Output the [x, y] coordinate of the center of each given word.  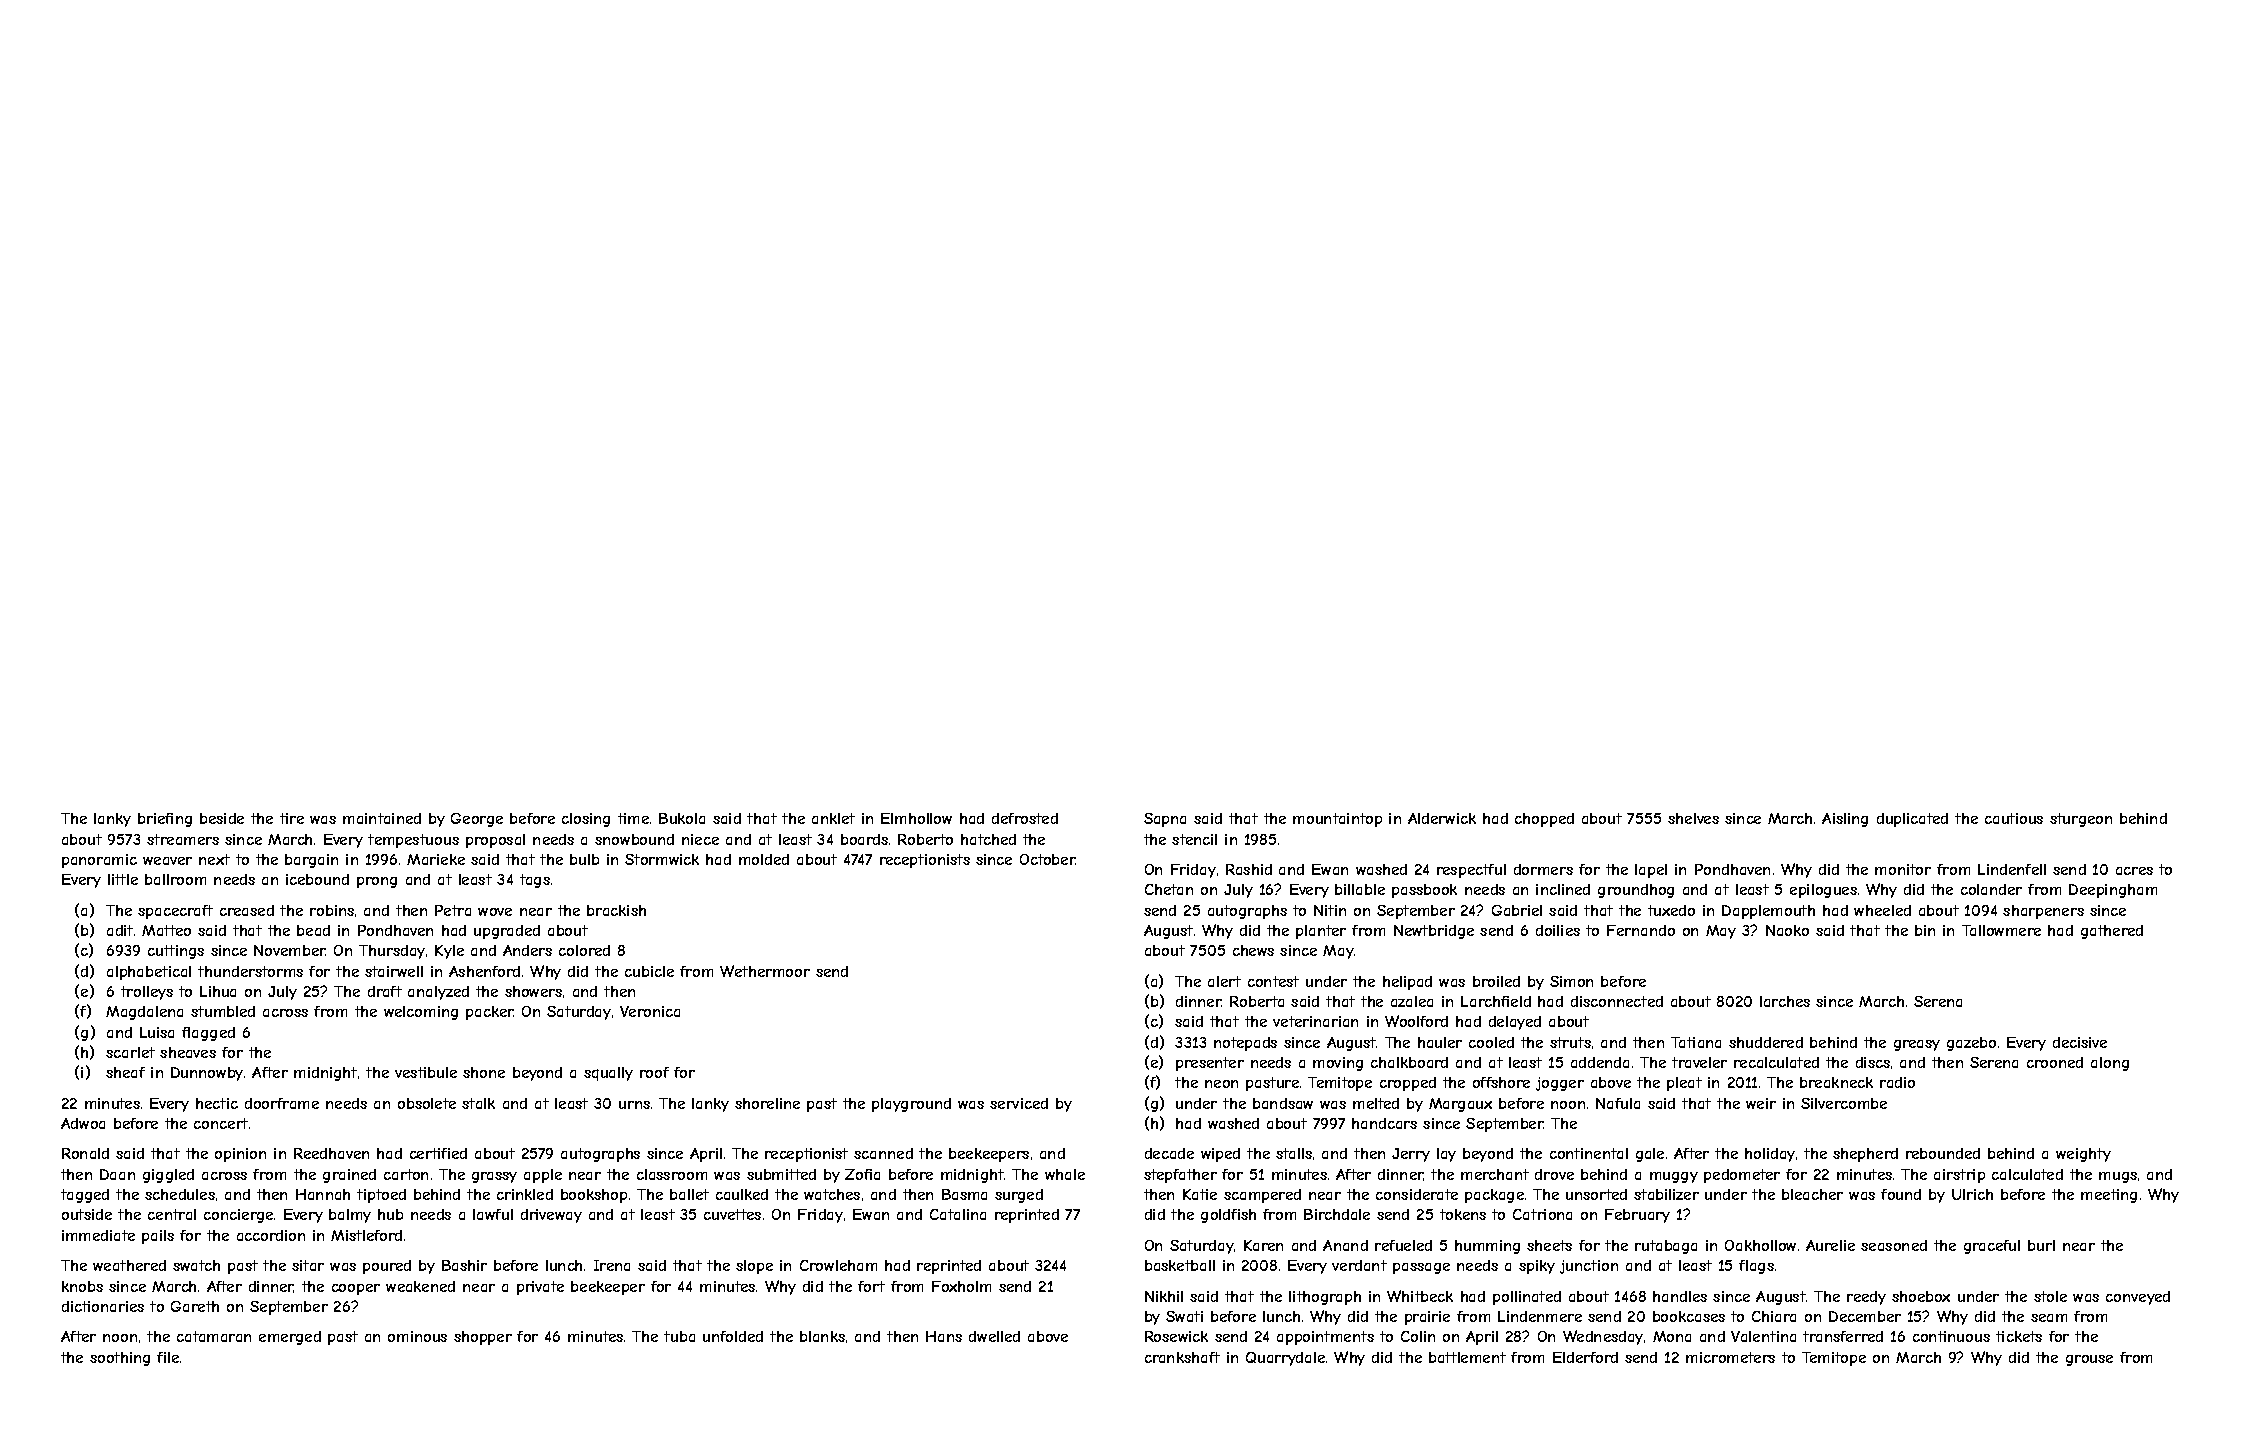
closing [586, 820]
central [172, 1214]
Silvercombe [1844, 1103]
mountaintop [1337, 820]
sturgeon [2081, 820]
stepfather [1180, 1176]
